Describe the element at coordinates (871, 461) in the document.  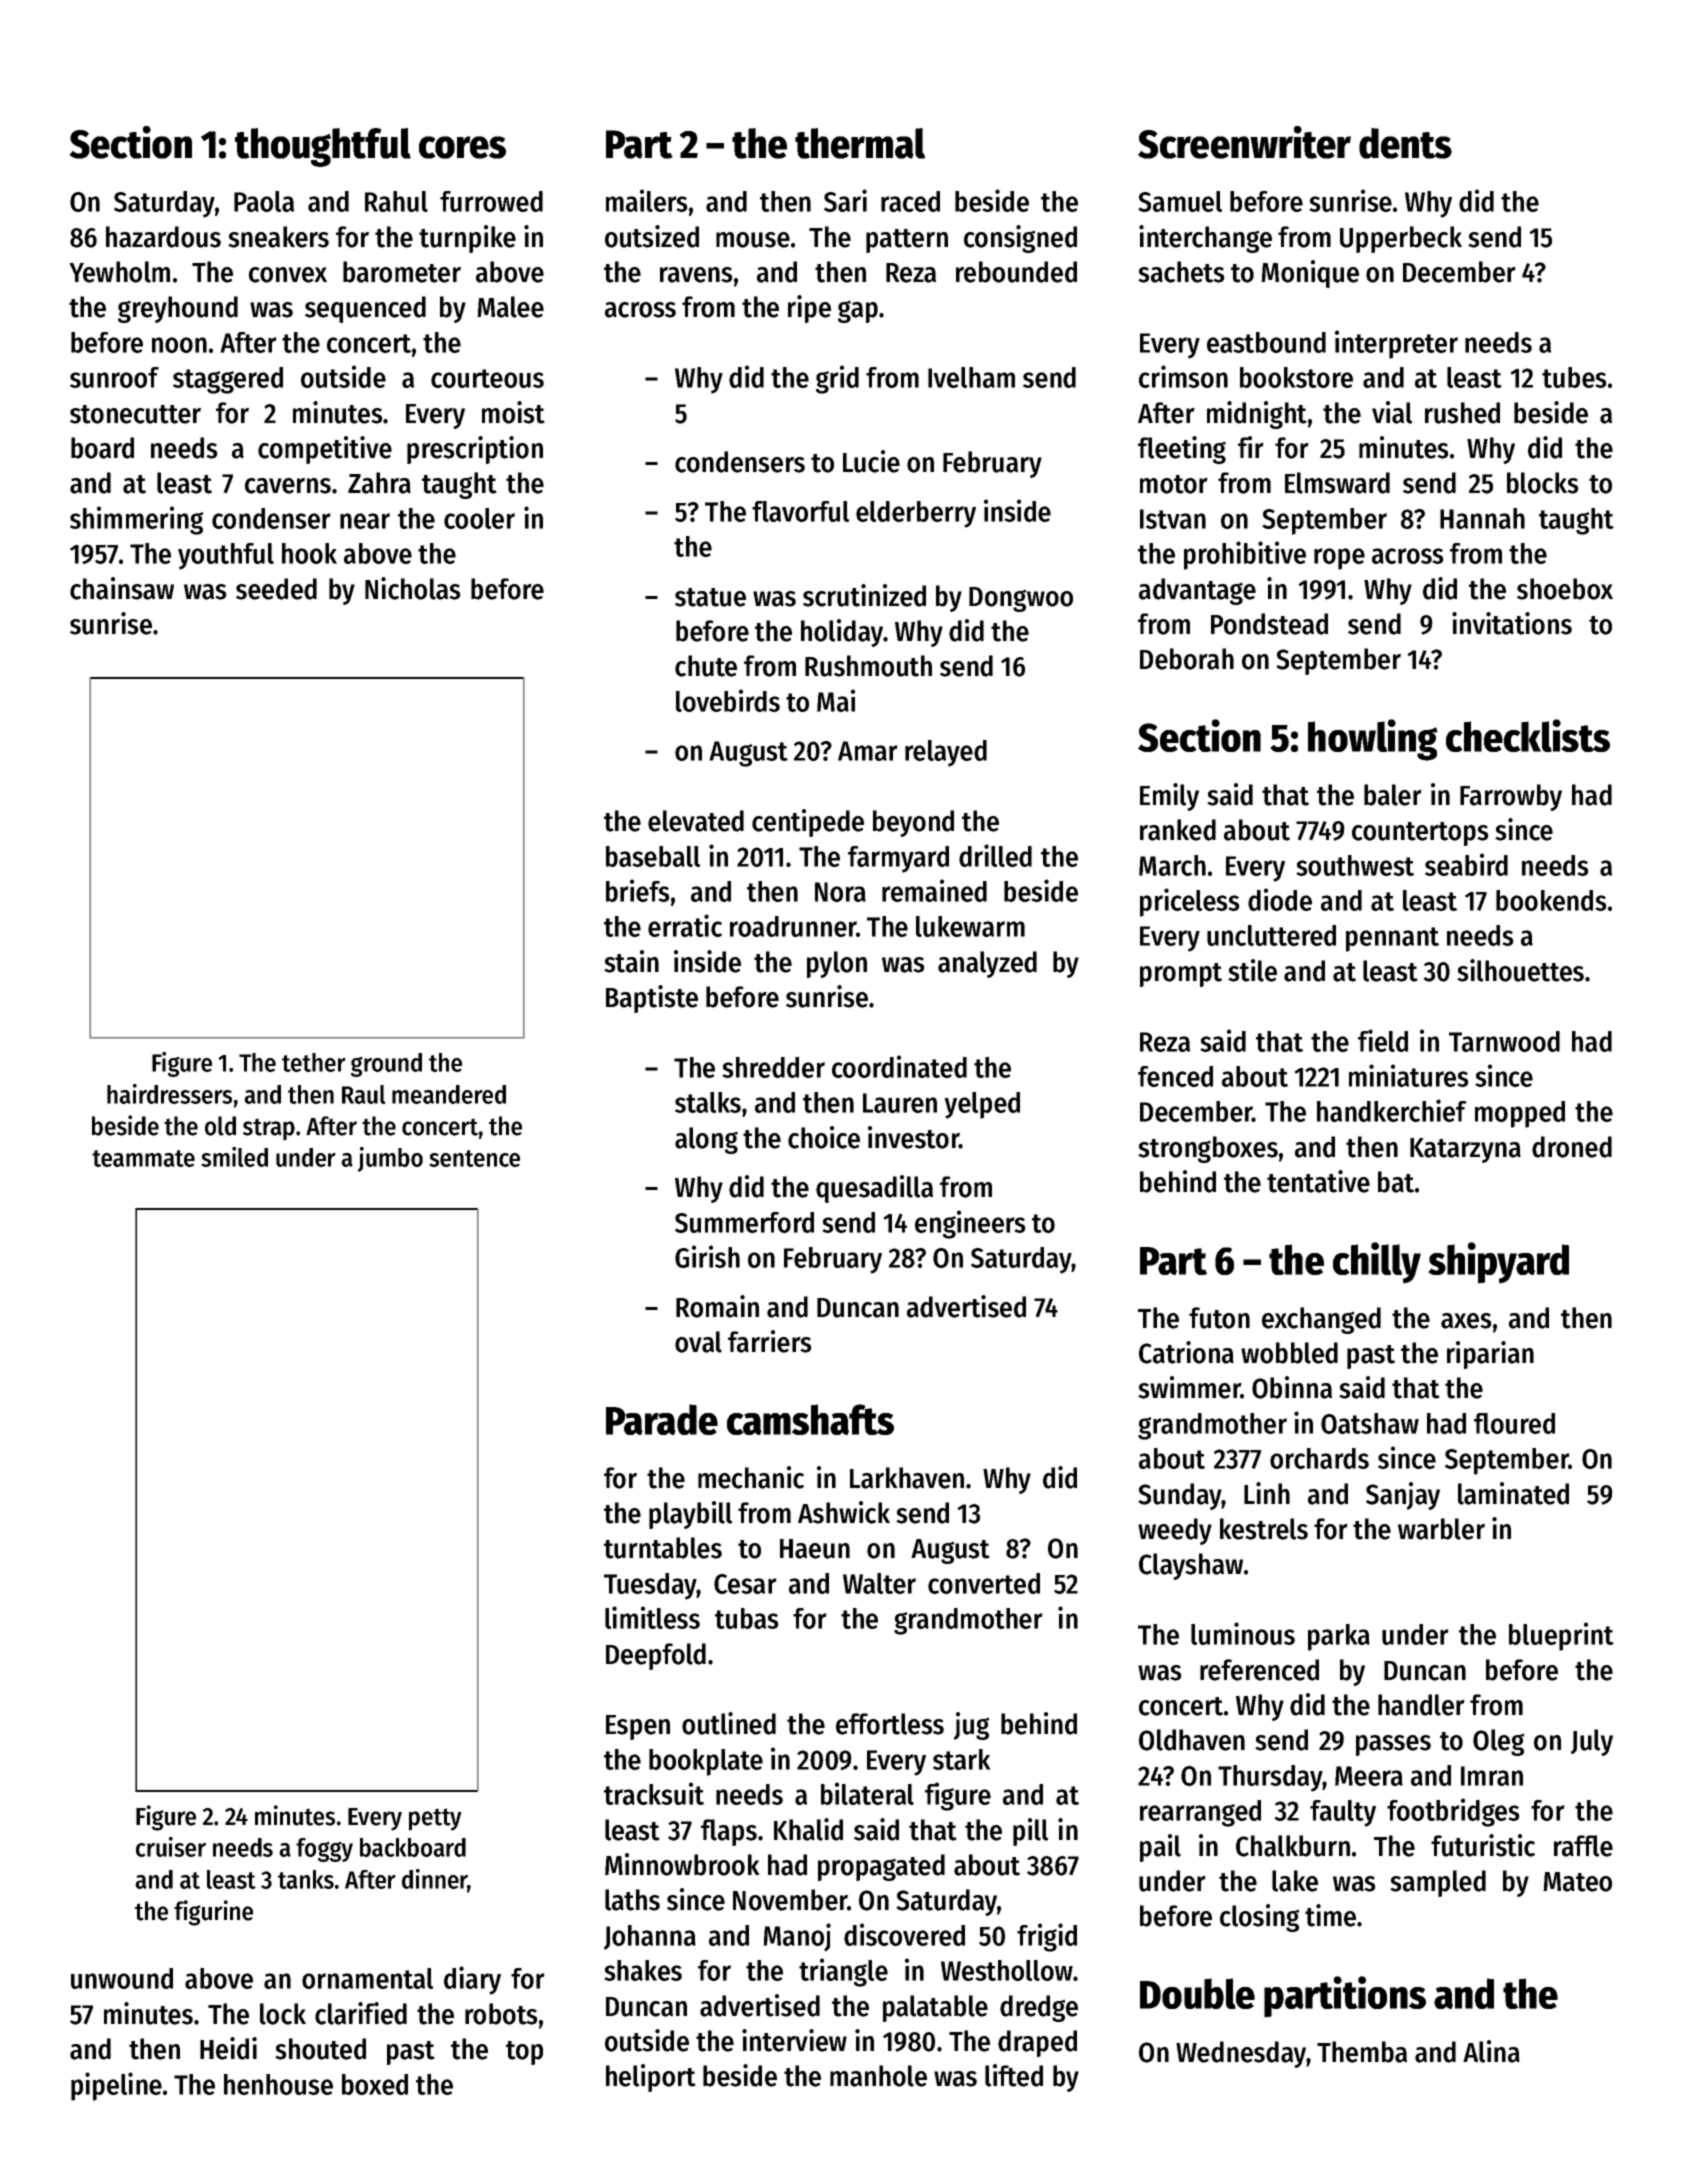
I see `Lucie` at that location.
